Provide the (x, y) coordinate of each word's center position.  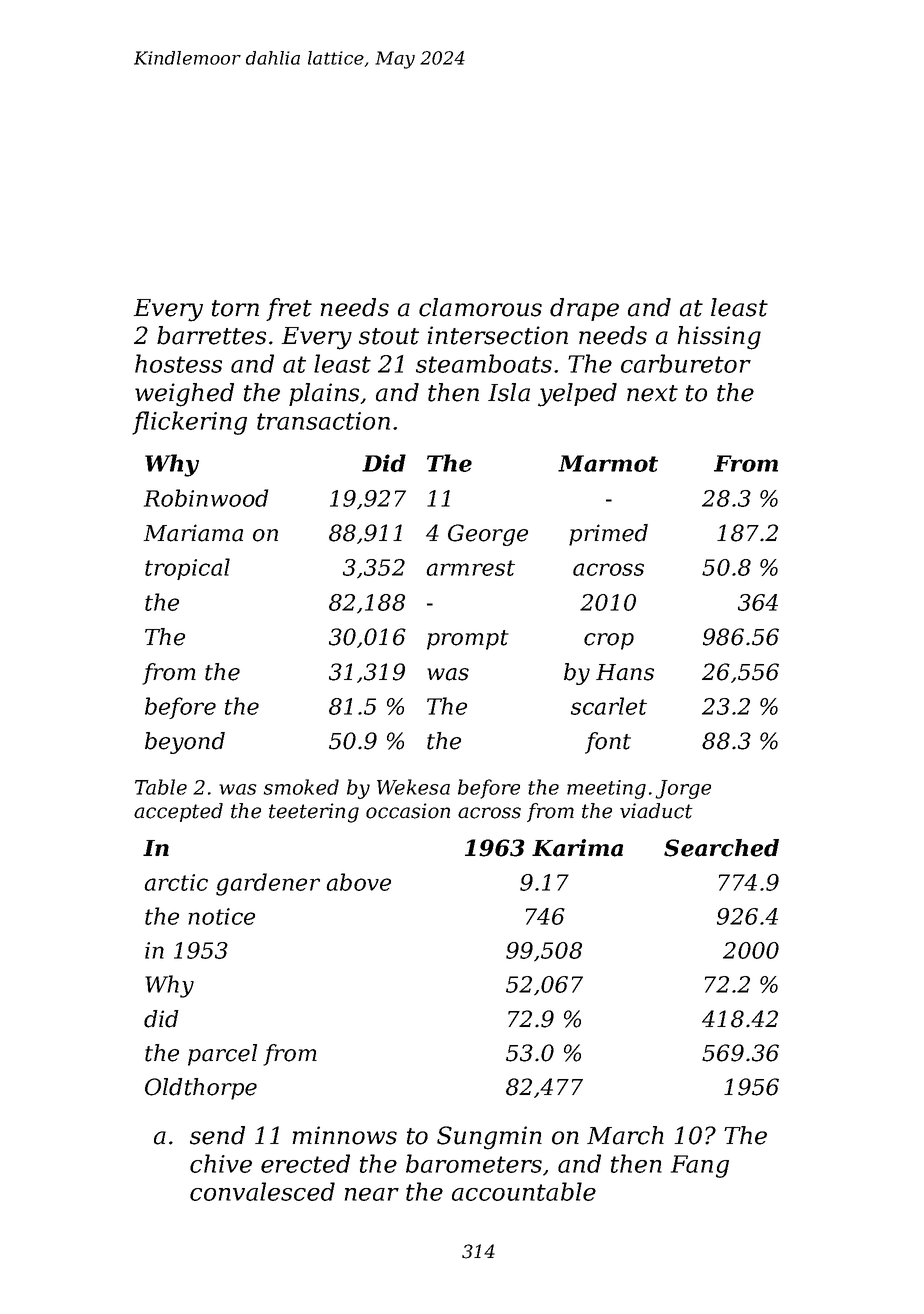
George (488, 535)
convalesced (262, 1191)
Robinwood (206, 498)
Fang (700, 1166)
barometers (474, 1163)
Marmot (608, 463)
